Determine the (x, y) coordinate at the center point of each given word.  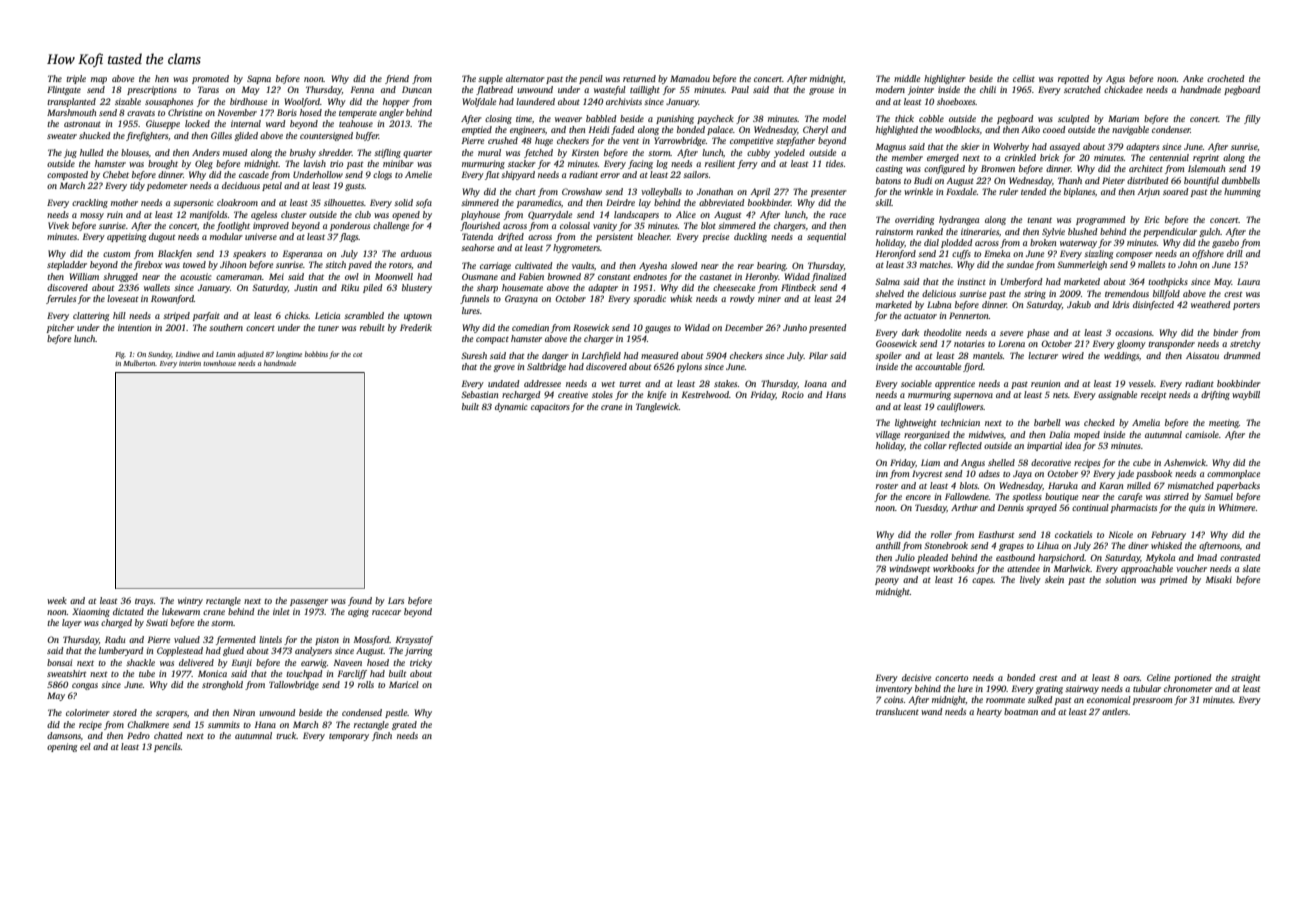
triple (76, 79)
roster (887, 486)
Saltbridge (546, 367)
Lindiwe (188, 354)
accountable (938, 366)
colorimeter (88, 712)
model (834, 118)
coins (893, 699)
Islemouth (1206, 168)
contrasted (1240, 557)
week (57, 600)
